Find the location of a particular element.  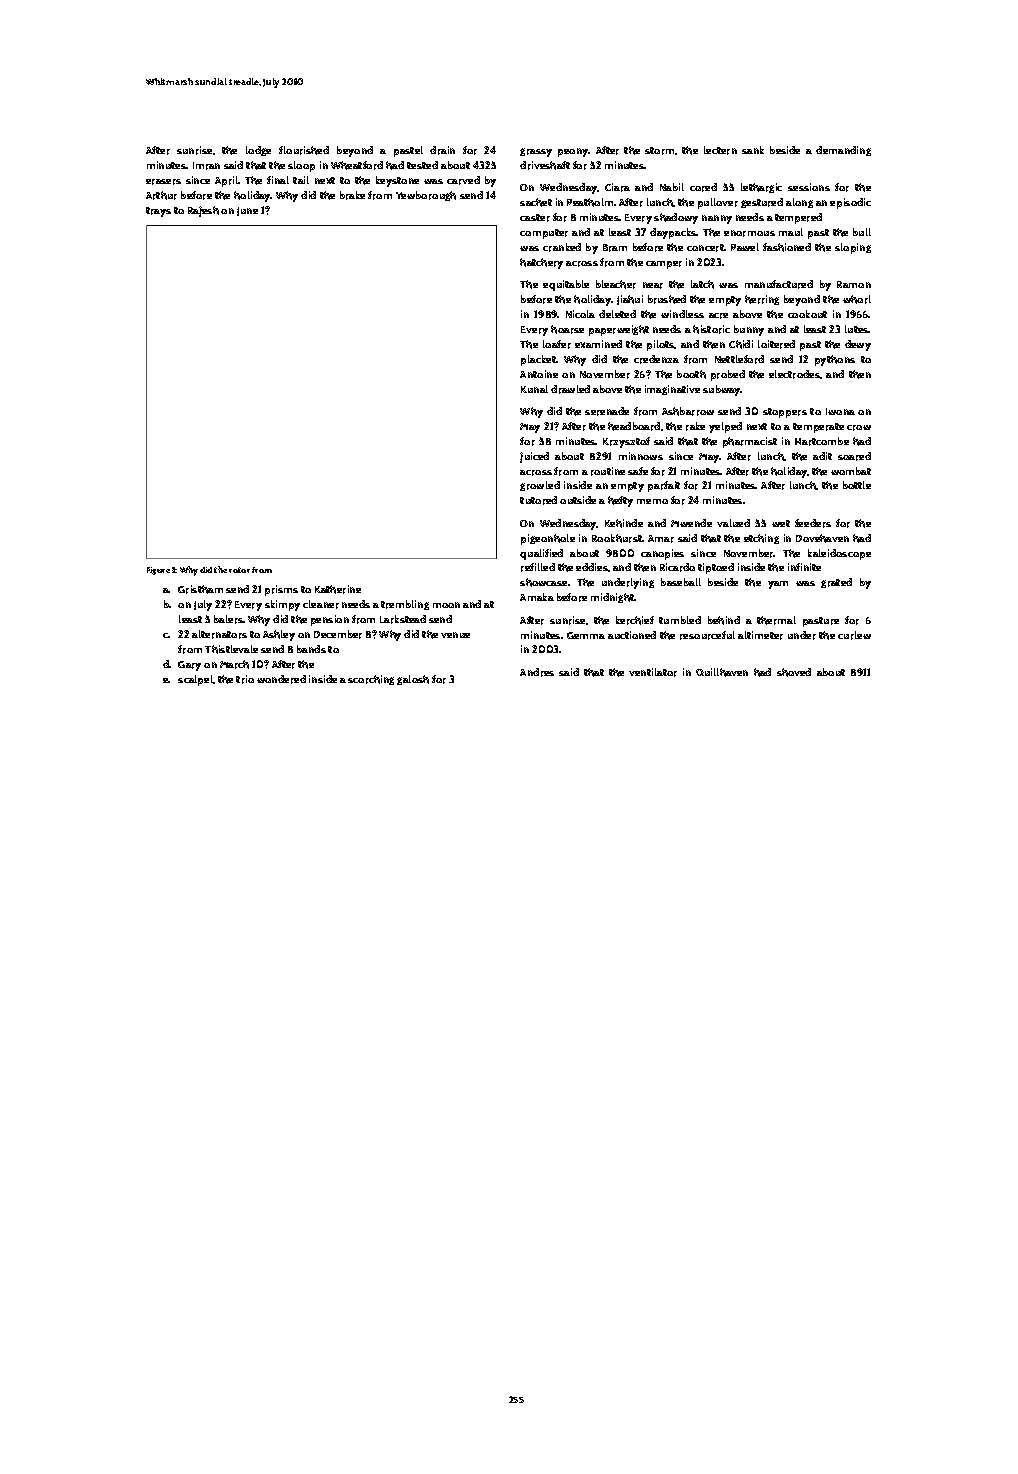

Imran is located at coordinates (206, 166).
